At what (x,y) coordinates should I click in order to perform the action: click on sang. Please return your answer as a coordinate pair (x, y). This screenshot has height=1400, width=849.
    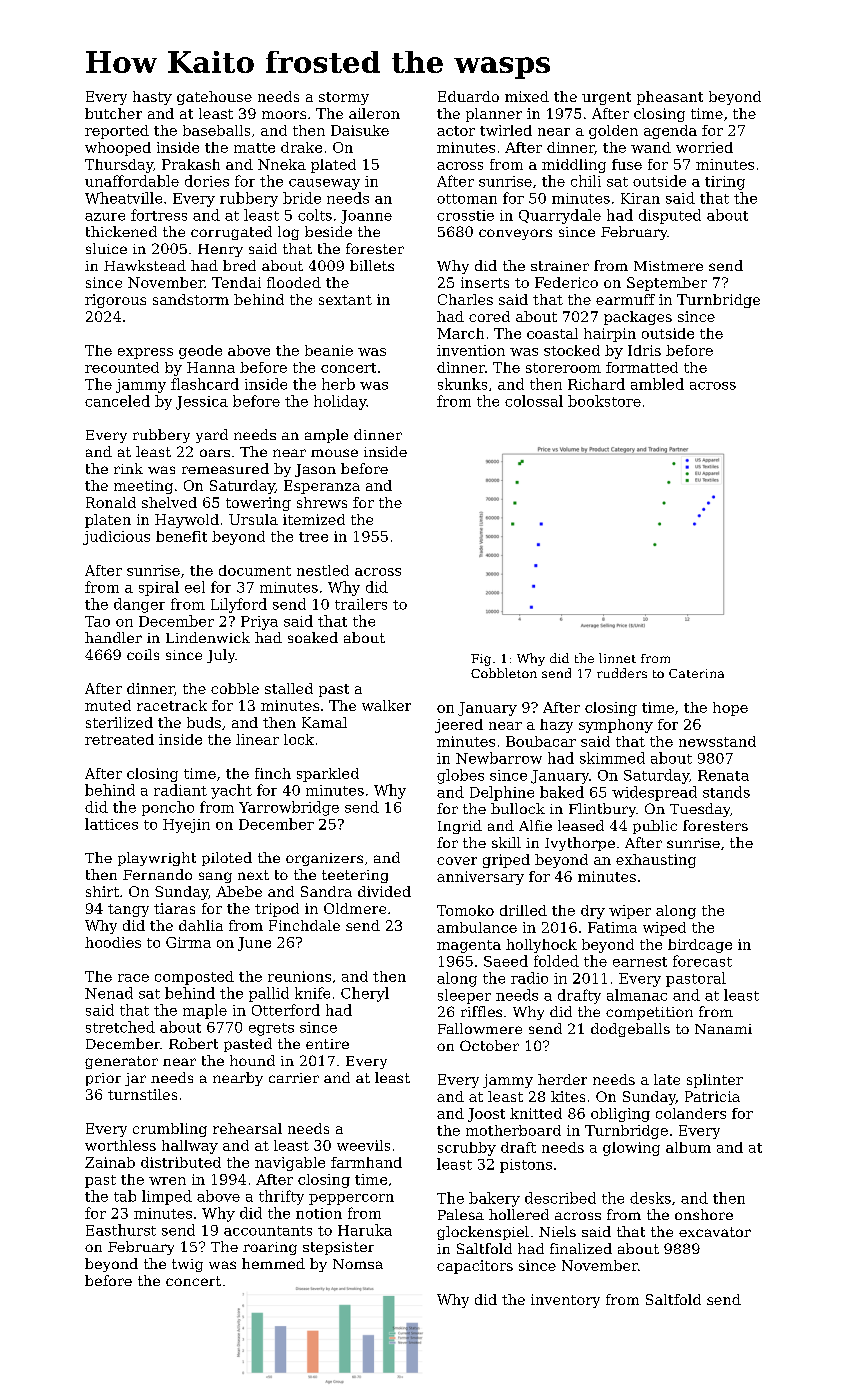
    Looking at the image, I should click on (215, 877).
